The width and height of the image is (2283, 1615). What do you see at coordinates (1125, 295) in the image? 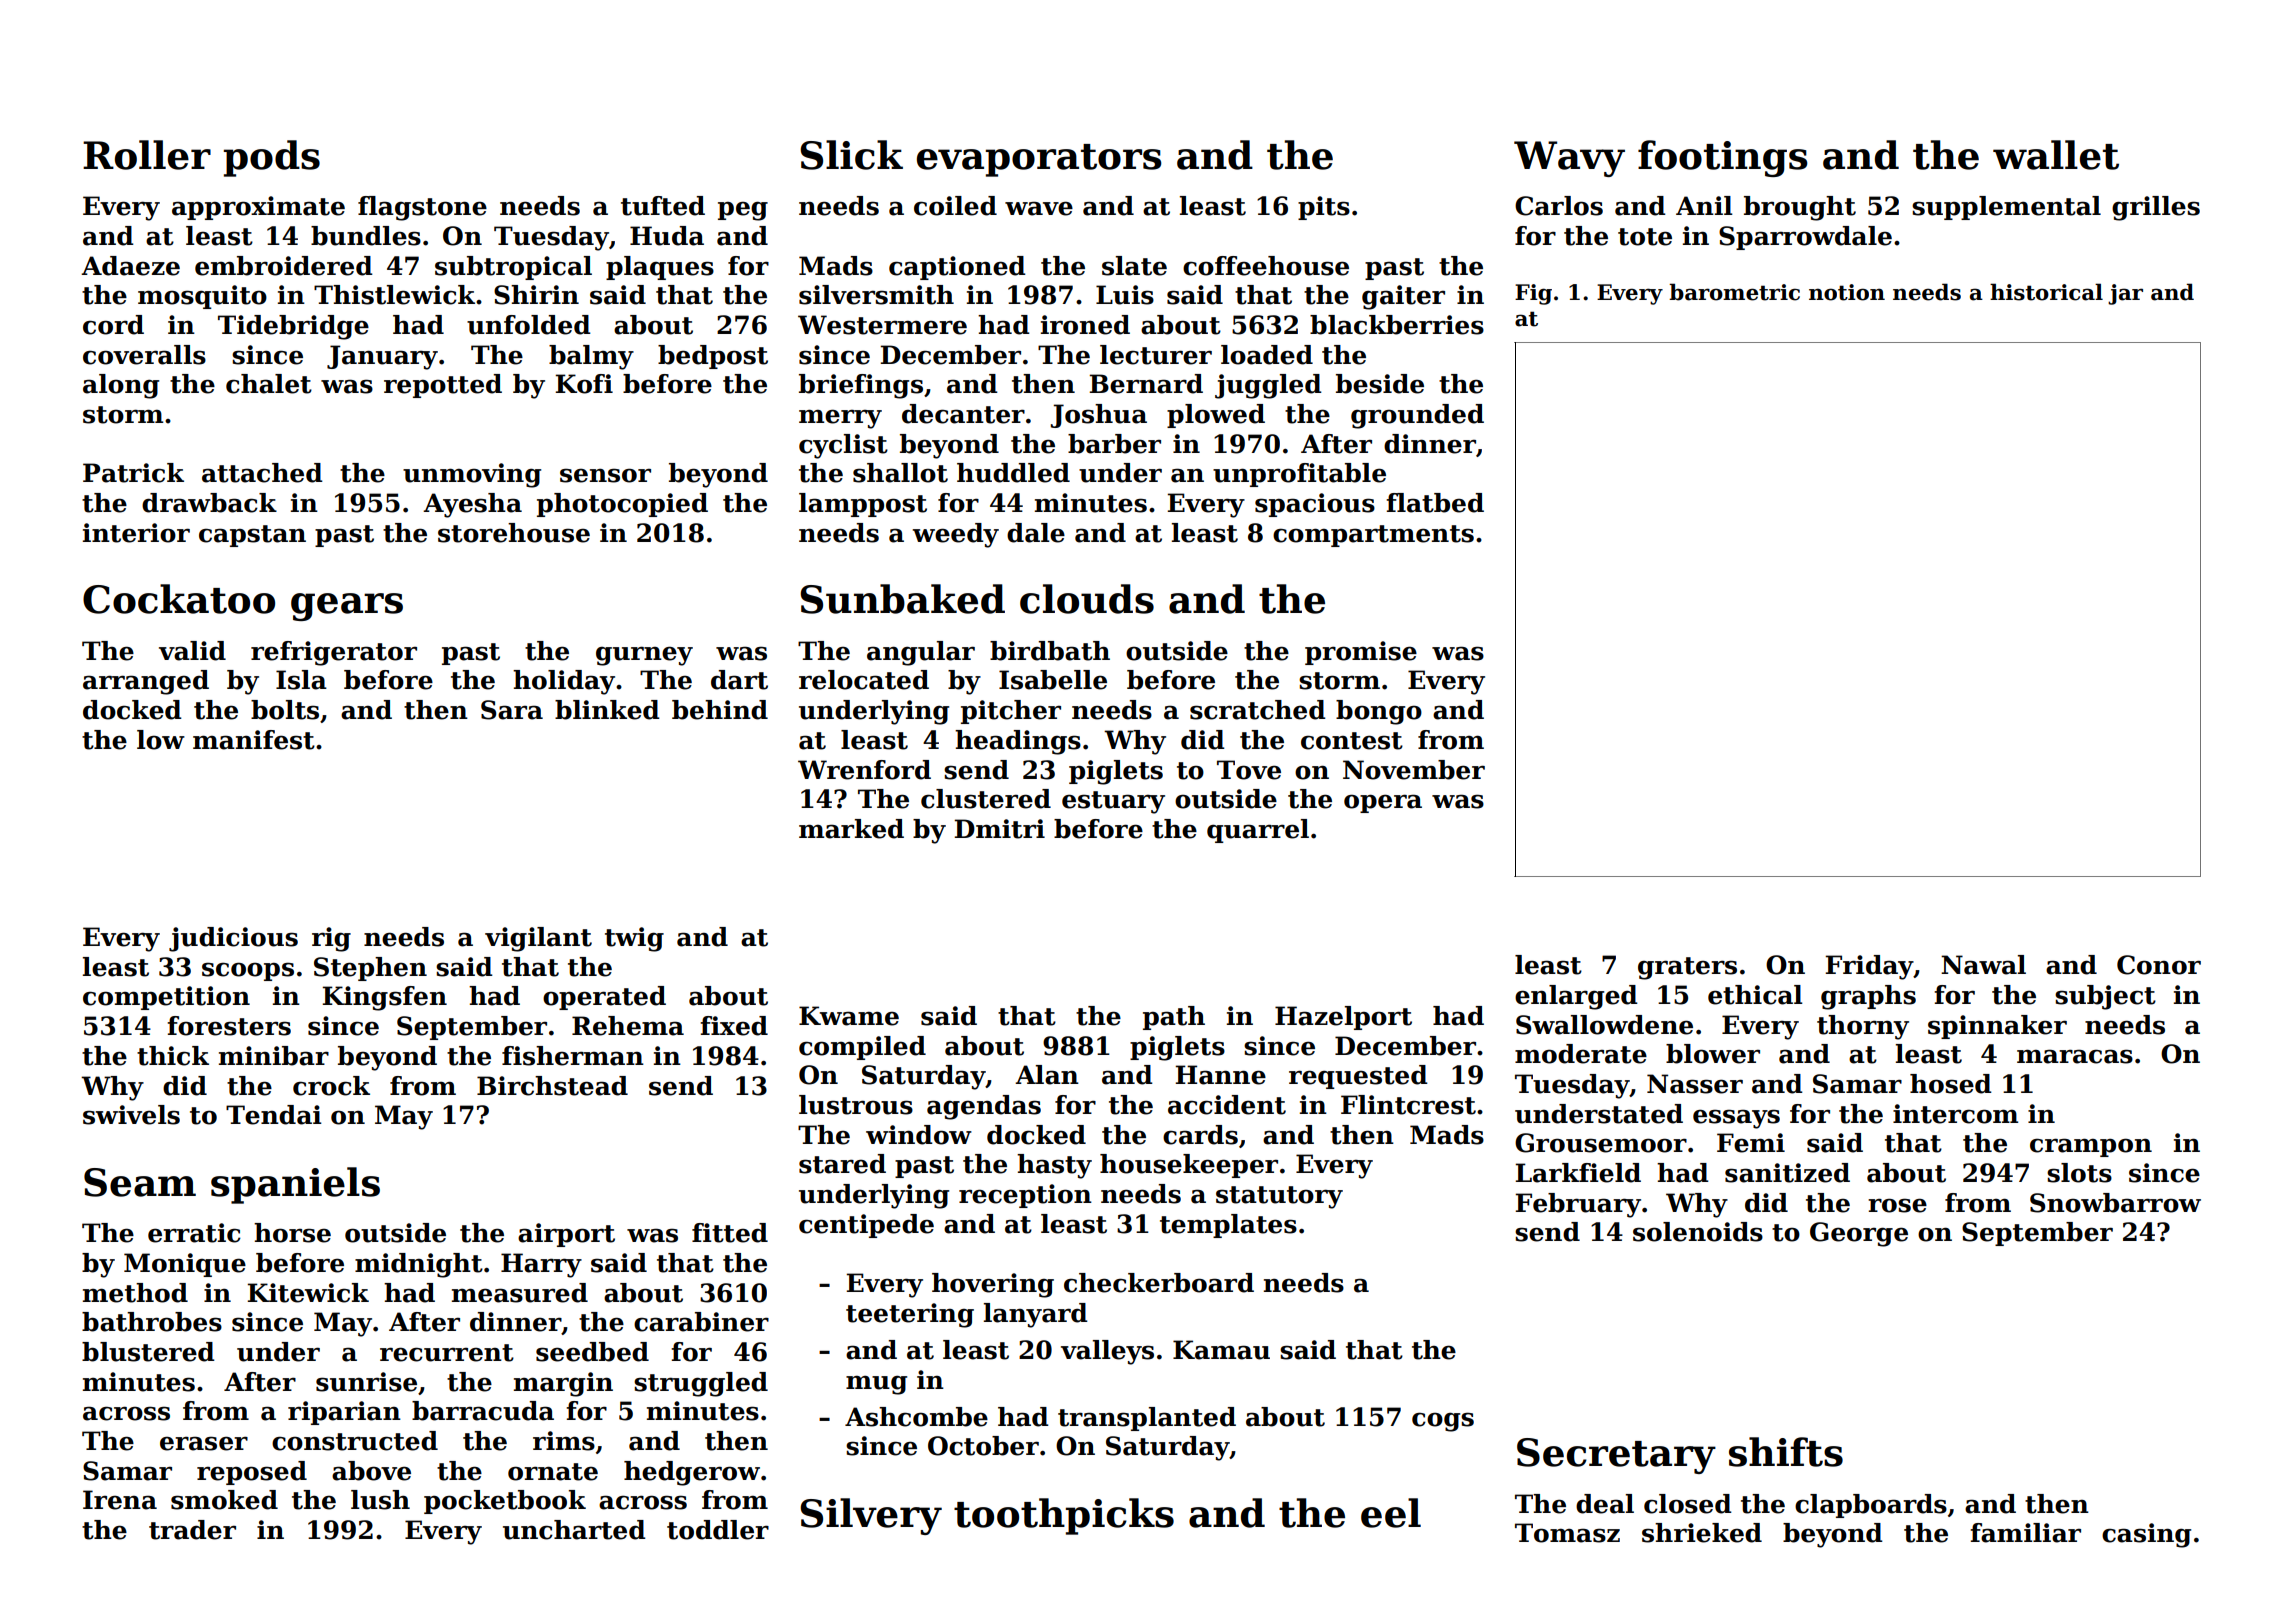
I see `Luis` at bounding box center [1125, 295].
